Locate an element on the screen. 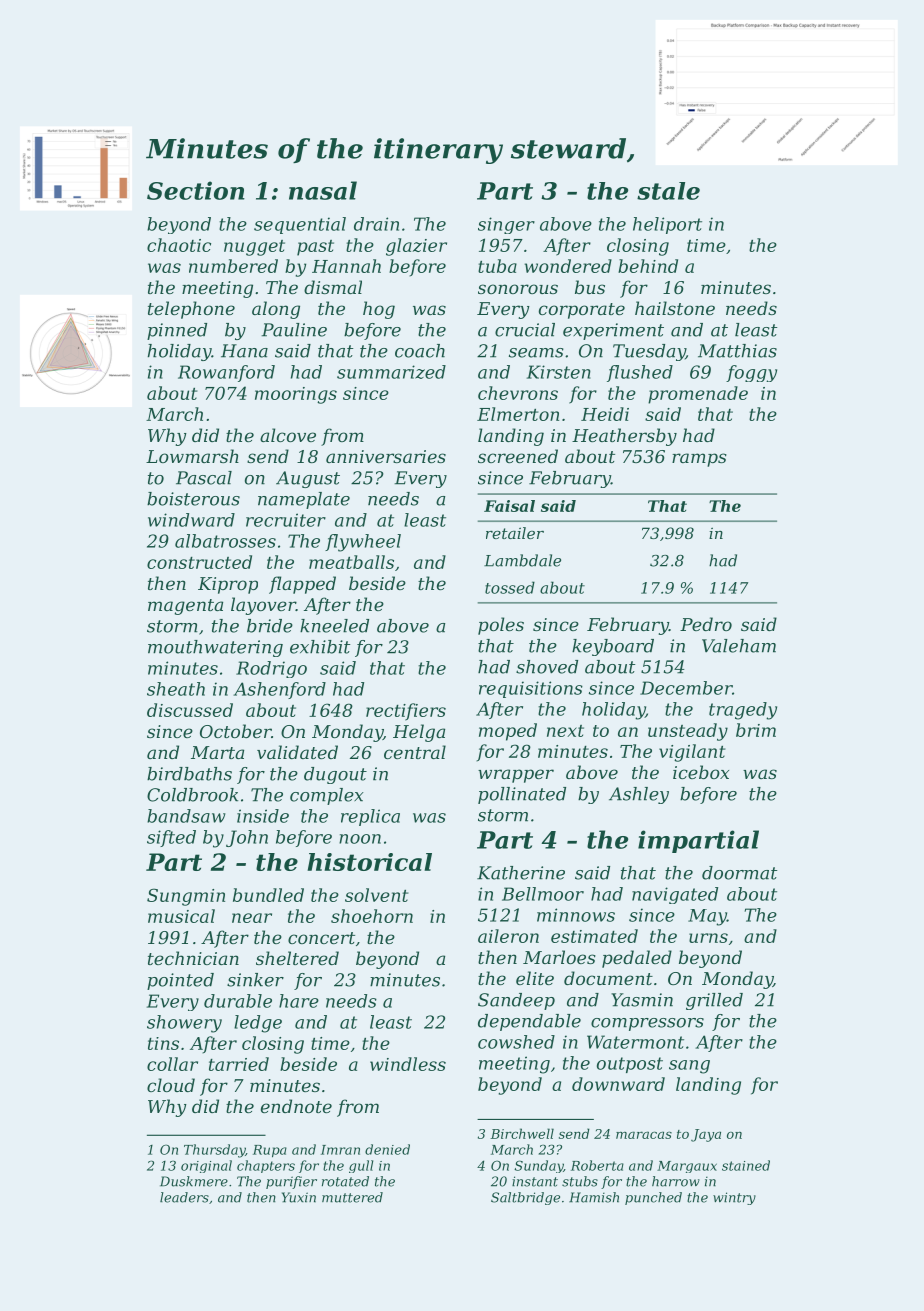 This screenshot has height=1311, width=924. screened is located at coordinates (518, 456).
